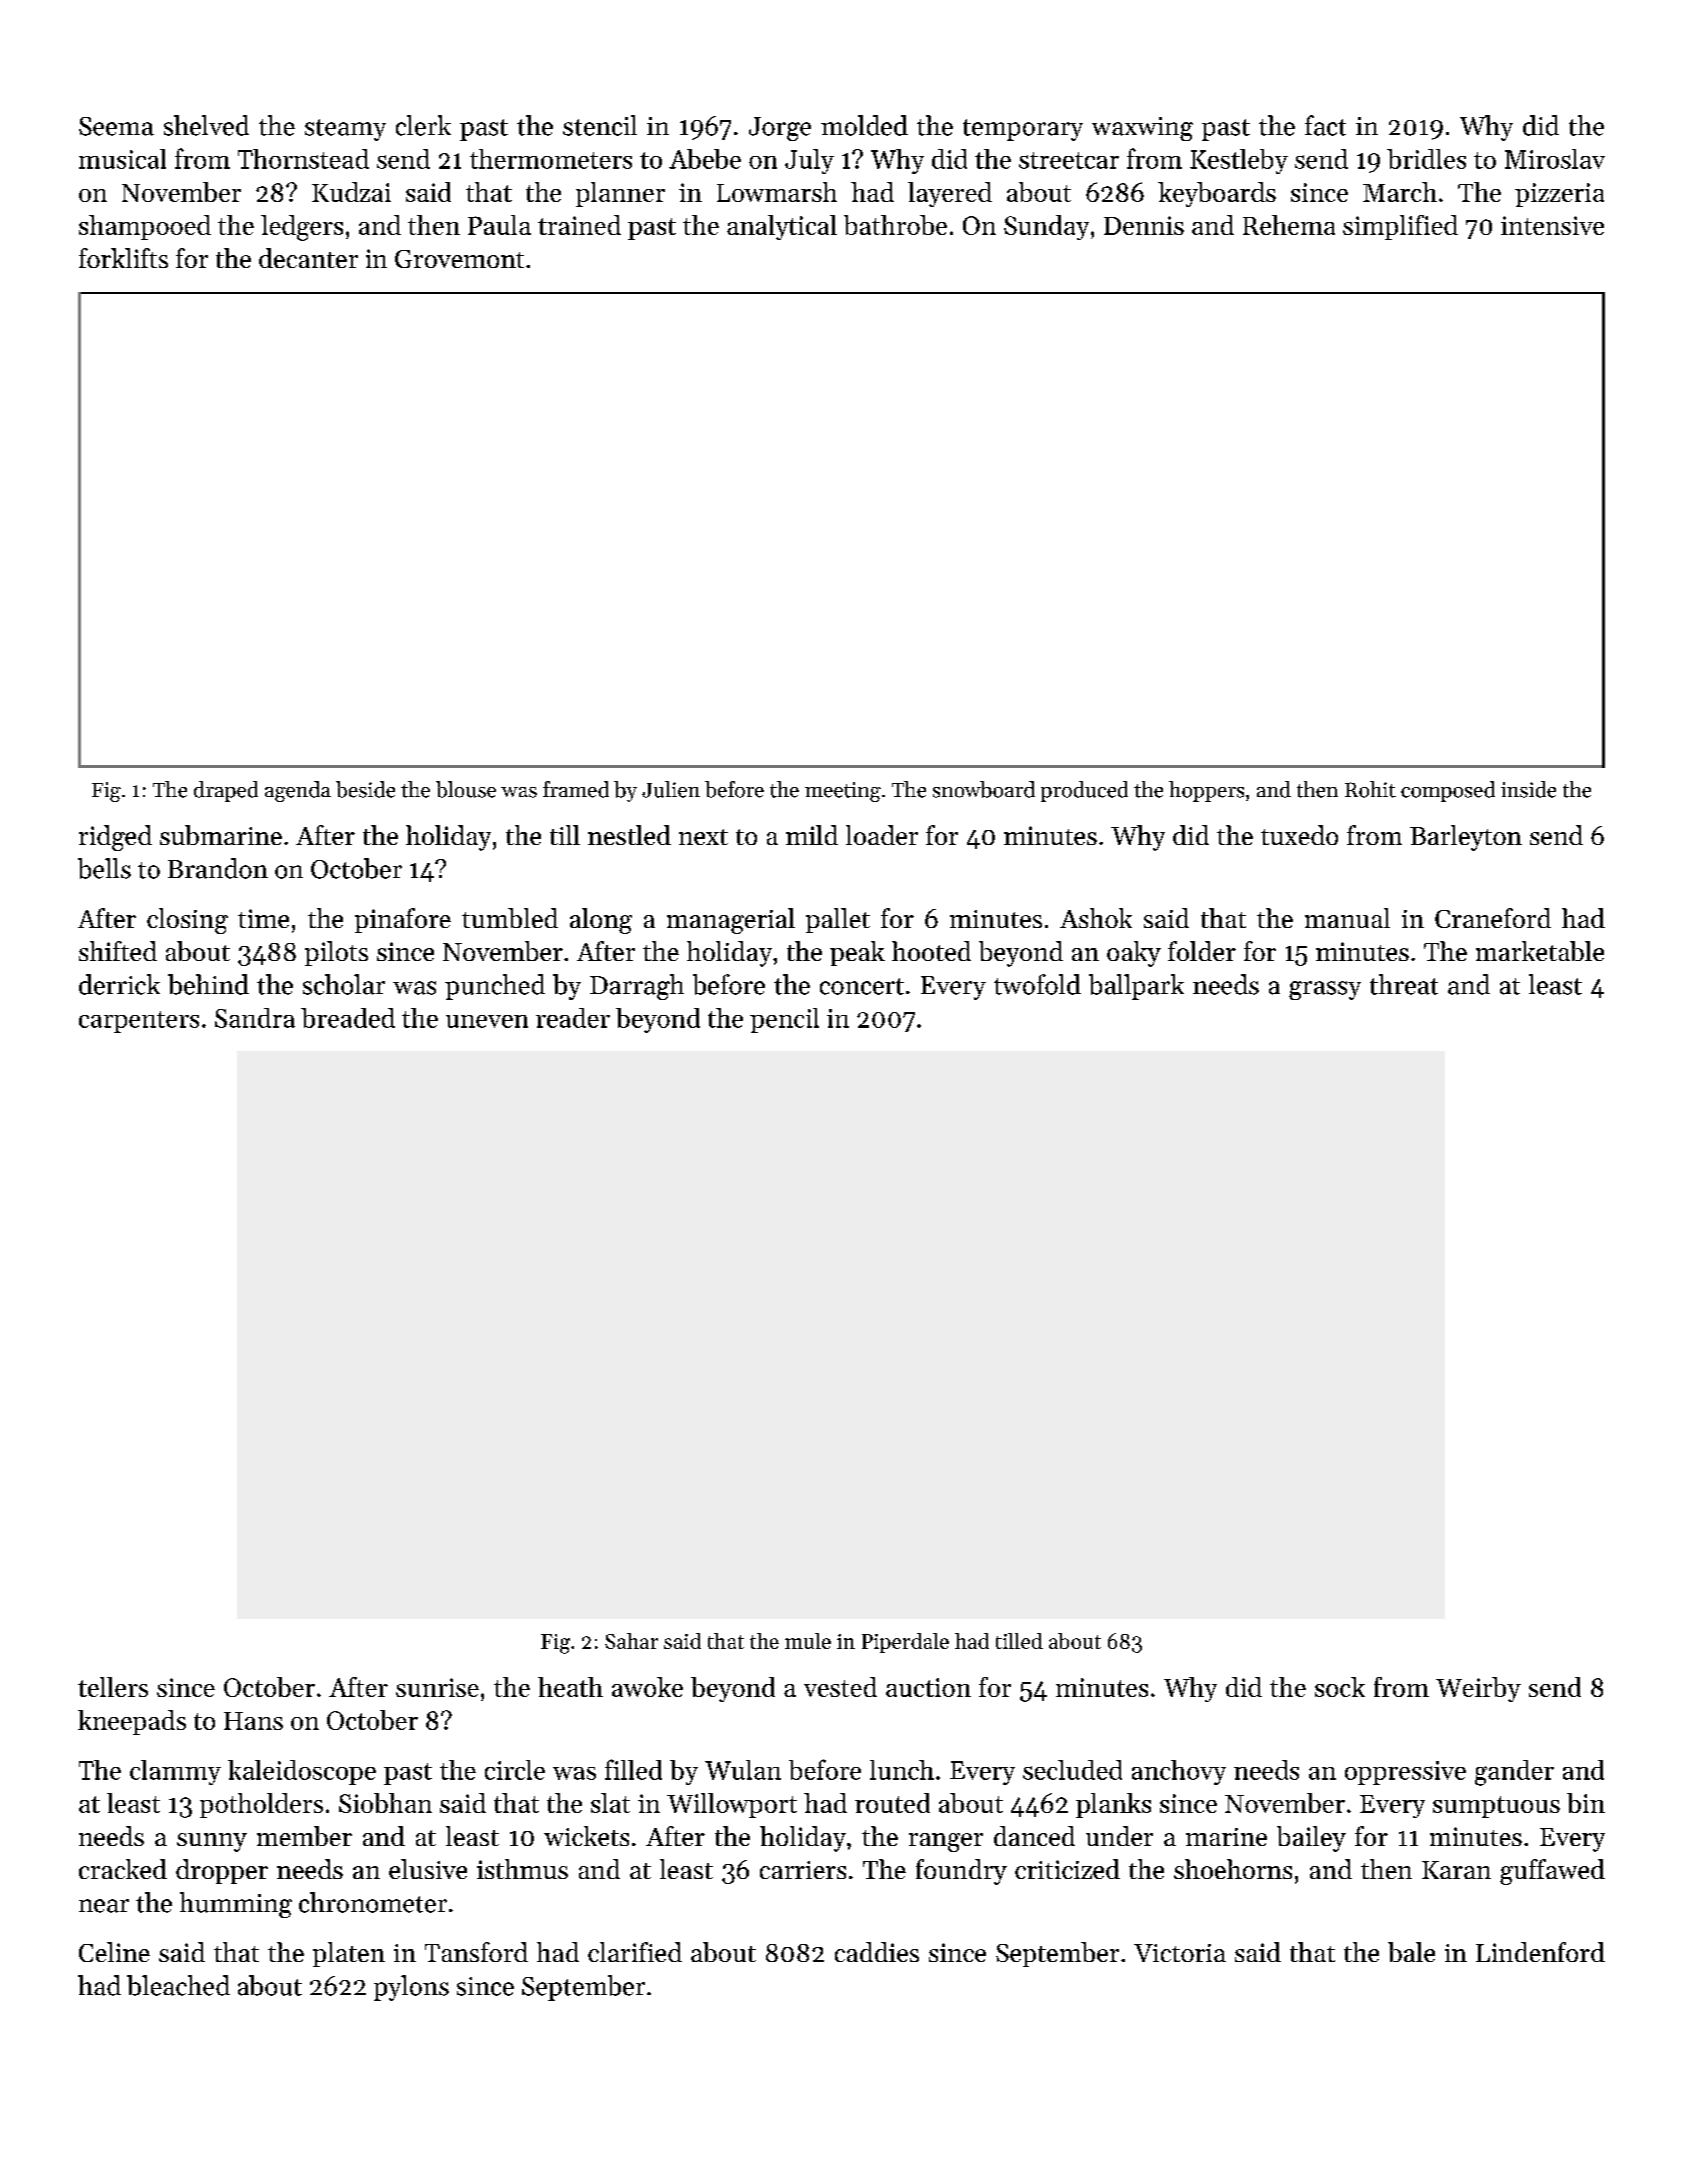  Describe the element at coordinates (905, 1643) in the page. I see `Piperdale` at that location.
